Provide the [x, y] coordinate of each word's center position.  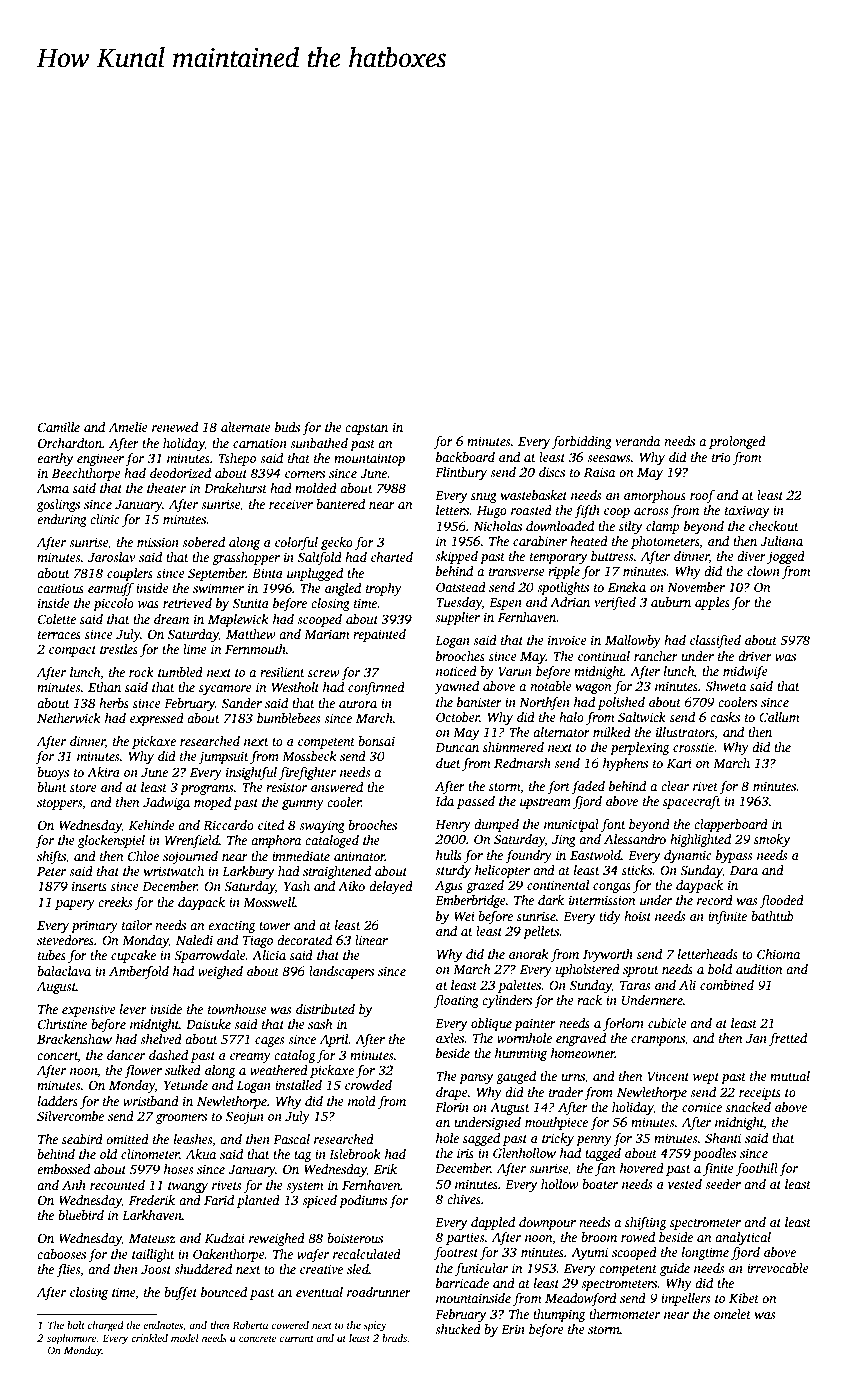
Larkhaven [152, 1215]
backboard [465, 457]
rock [141, 672]
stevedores [65, 940]
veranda [637, 441]
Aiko [351, 886]
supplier [457, 618]
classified [715, 641]
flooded [782, 901]
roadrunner [379, 1292]
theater [166, 488]
